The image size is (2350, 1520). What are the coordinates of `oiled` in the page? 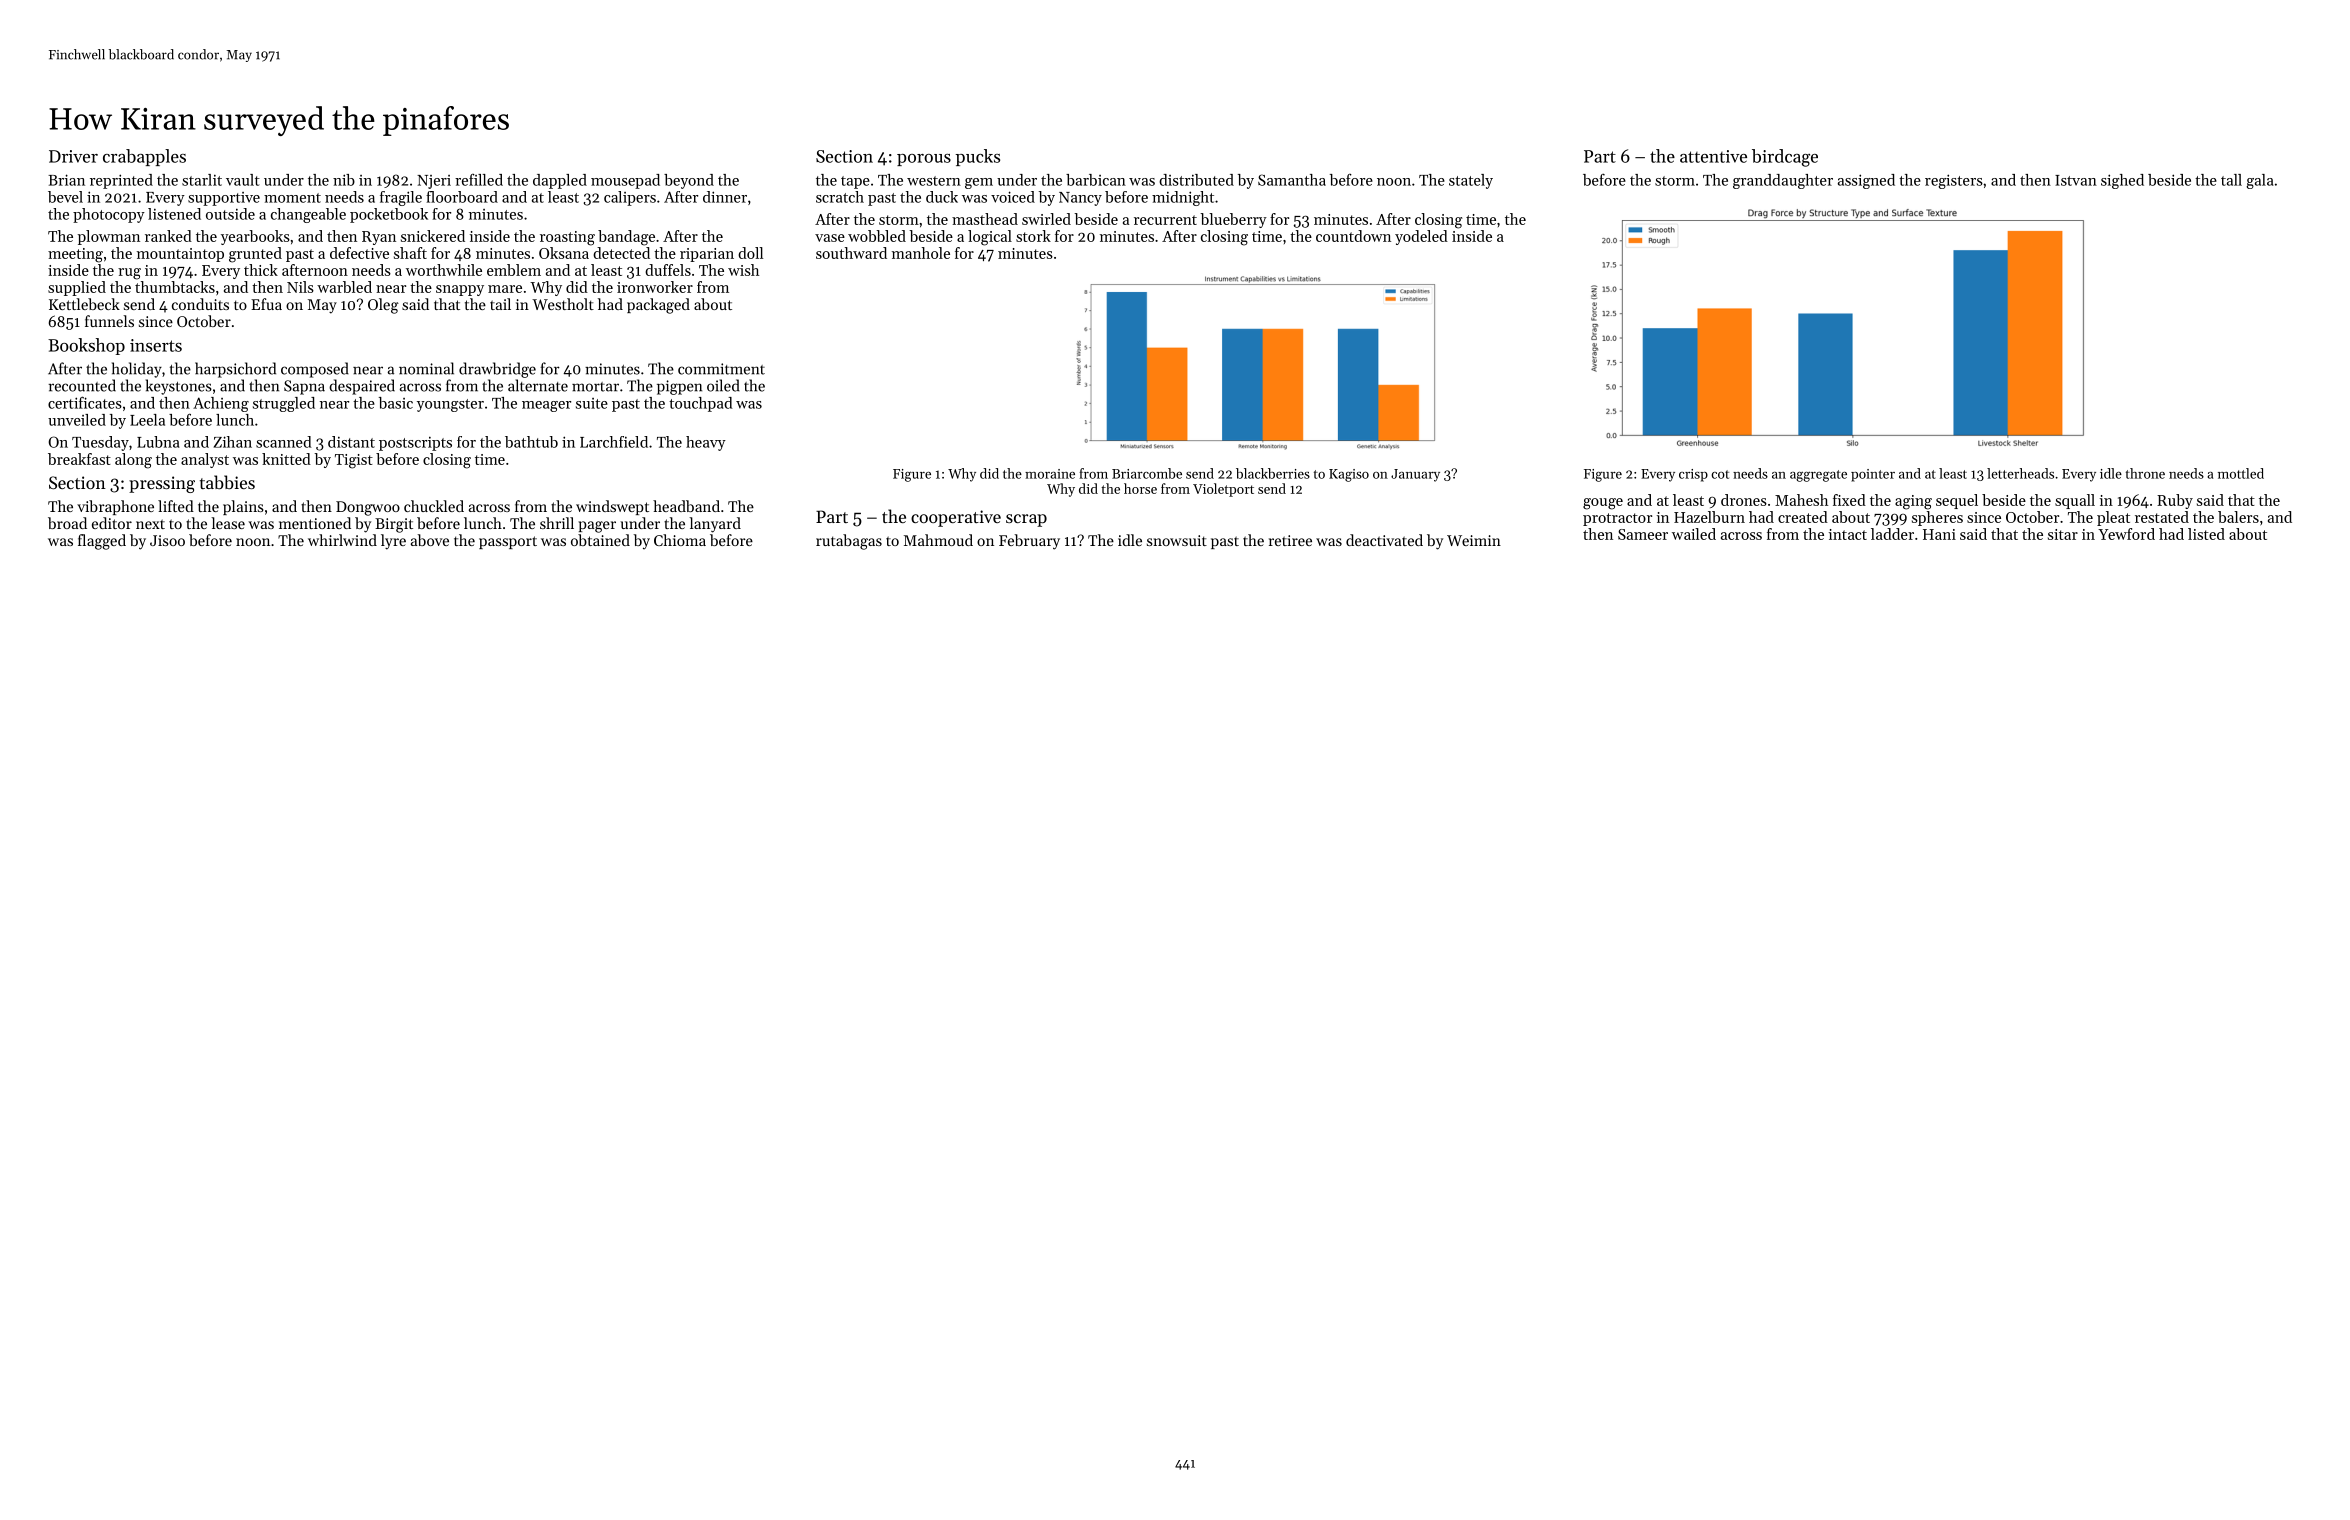 It's located at (723, 385).
